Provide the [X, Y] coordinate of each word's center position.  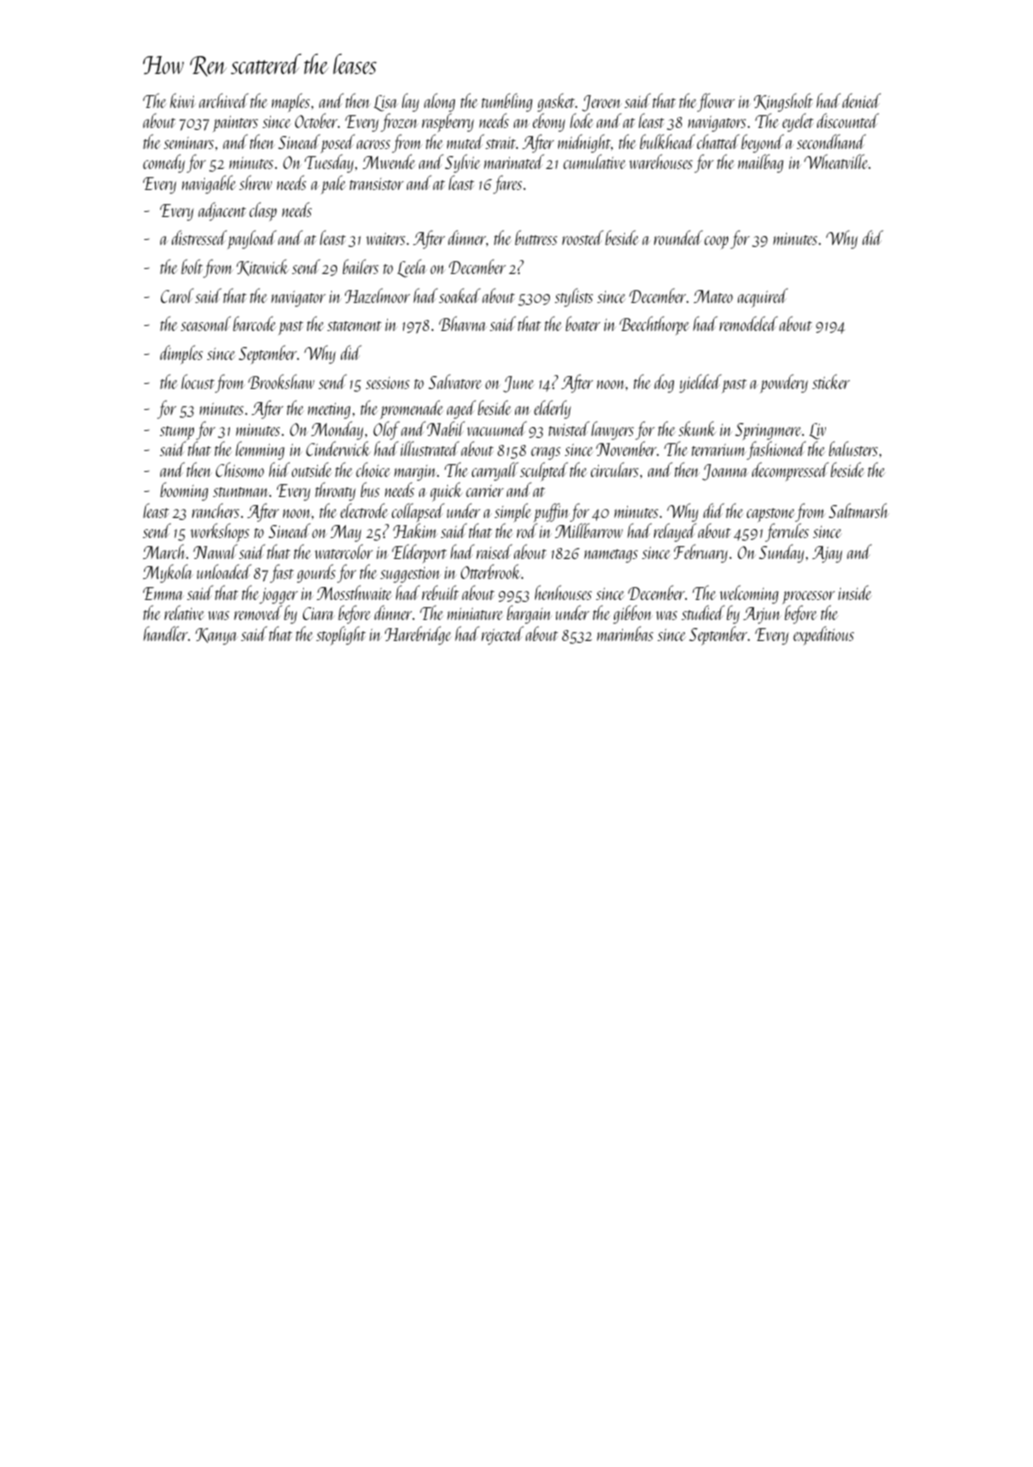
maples [291, 102]
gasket [556, 102]
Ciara [318, 613]
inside [854, 592]
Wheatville [836, 161]
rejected [502, 635]
